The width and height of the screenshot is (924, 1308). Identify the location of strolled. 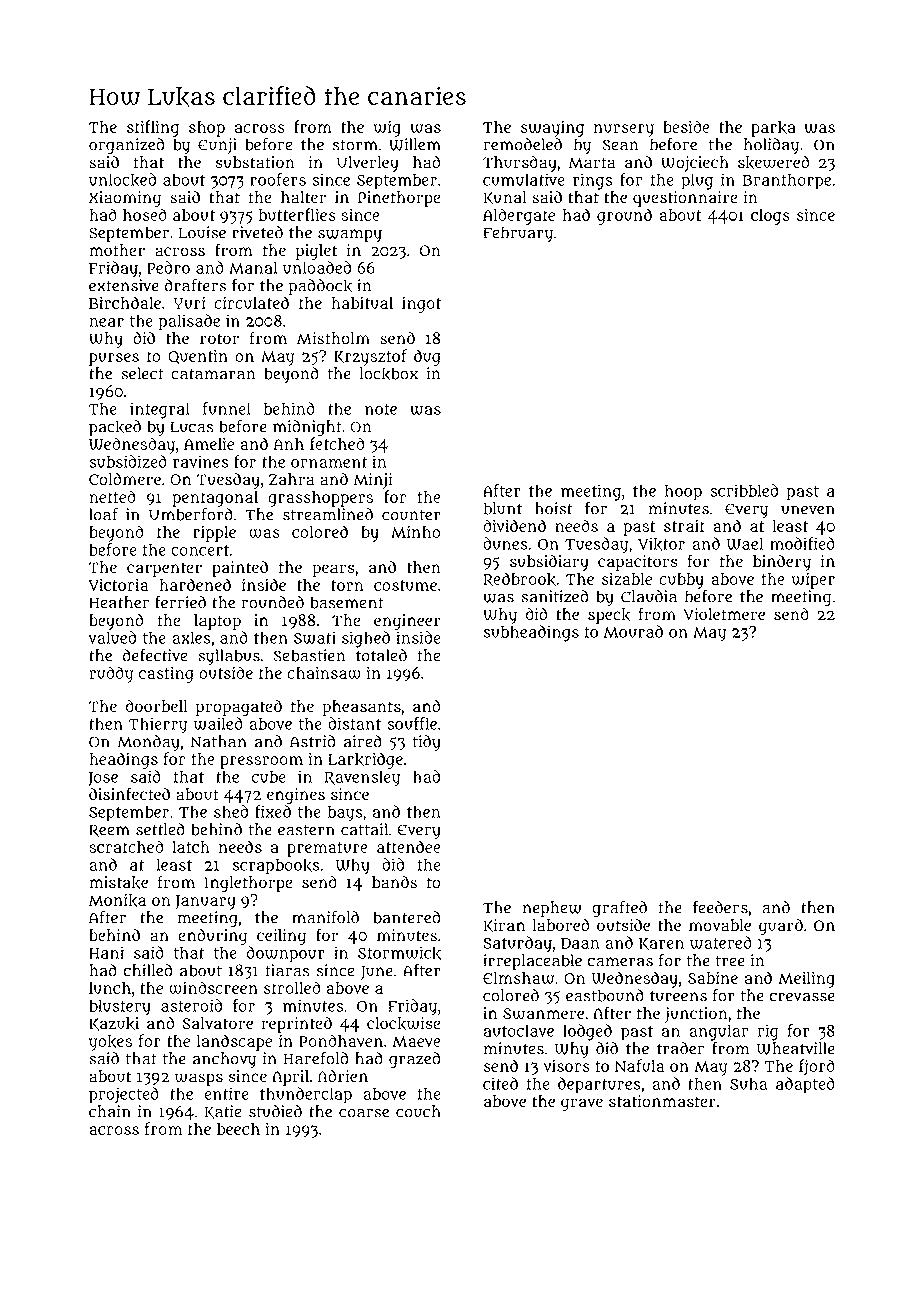
(292, 987).
